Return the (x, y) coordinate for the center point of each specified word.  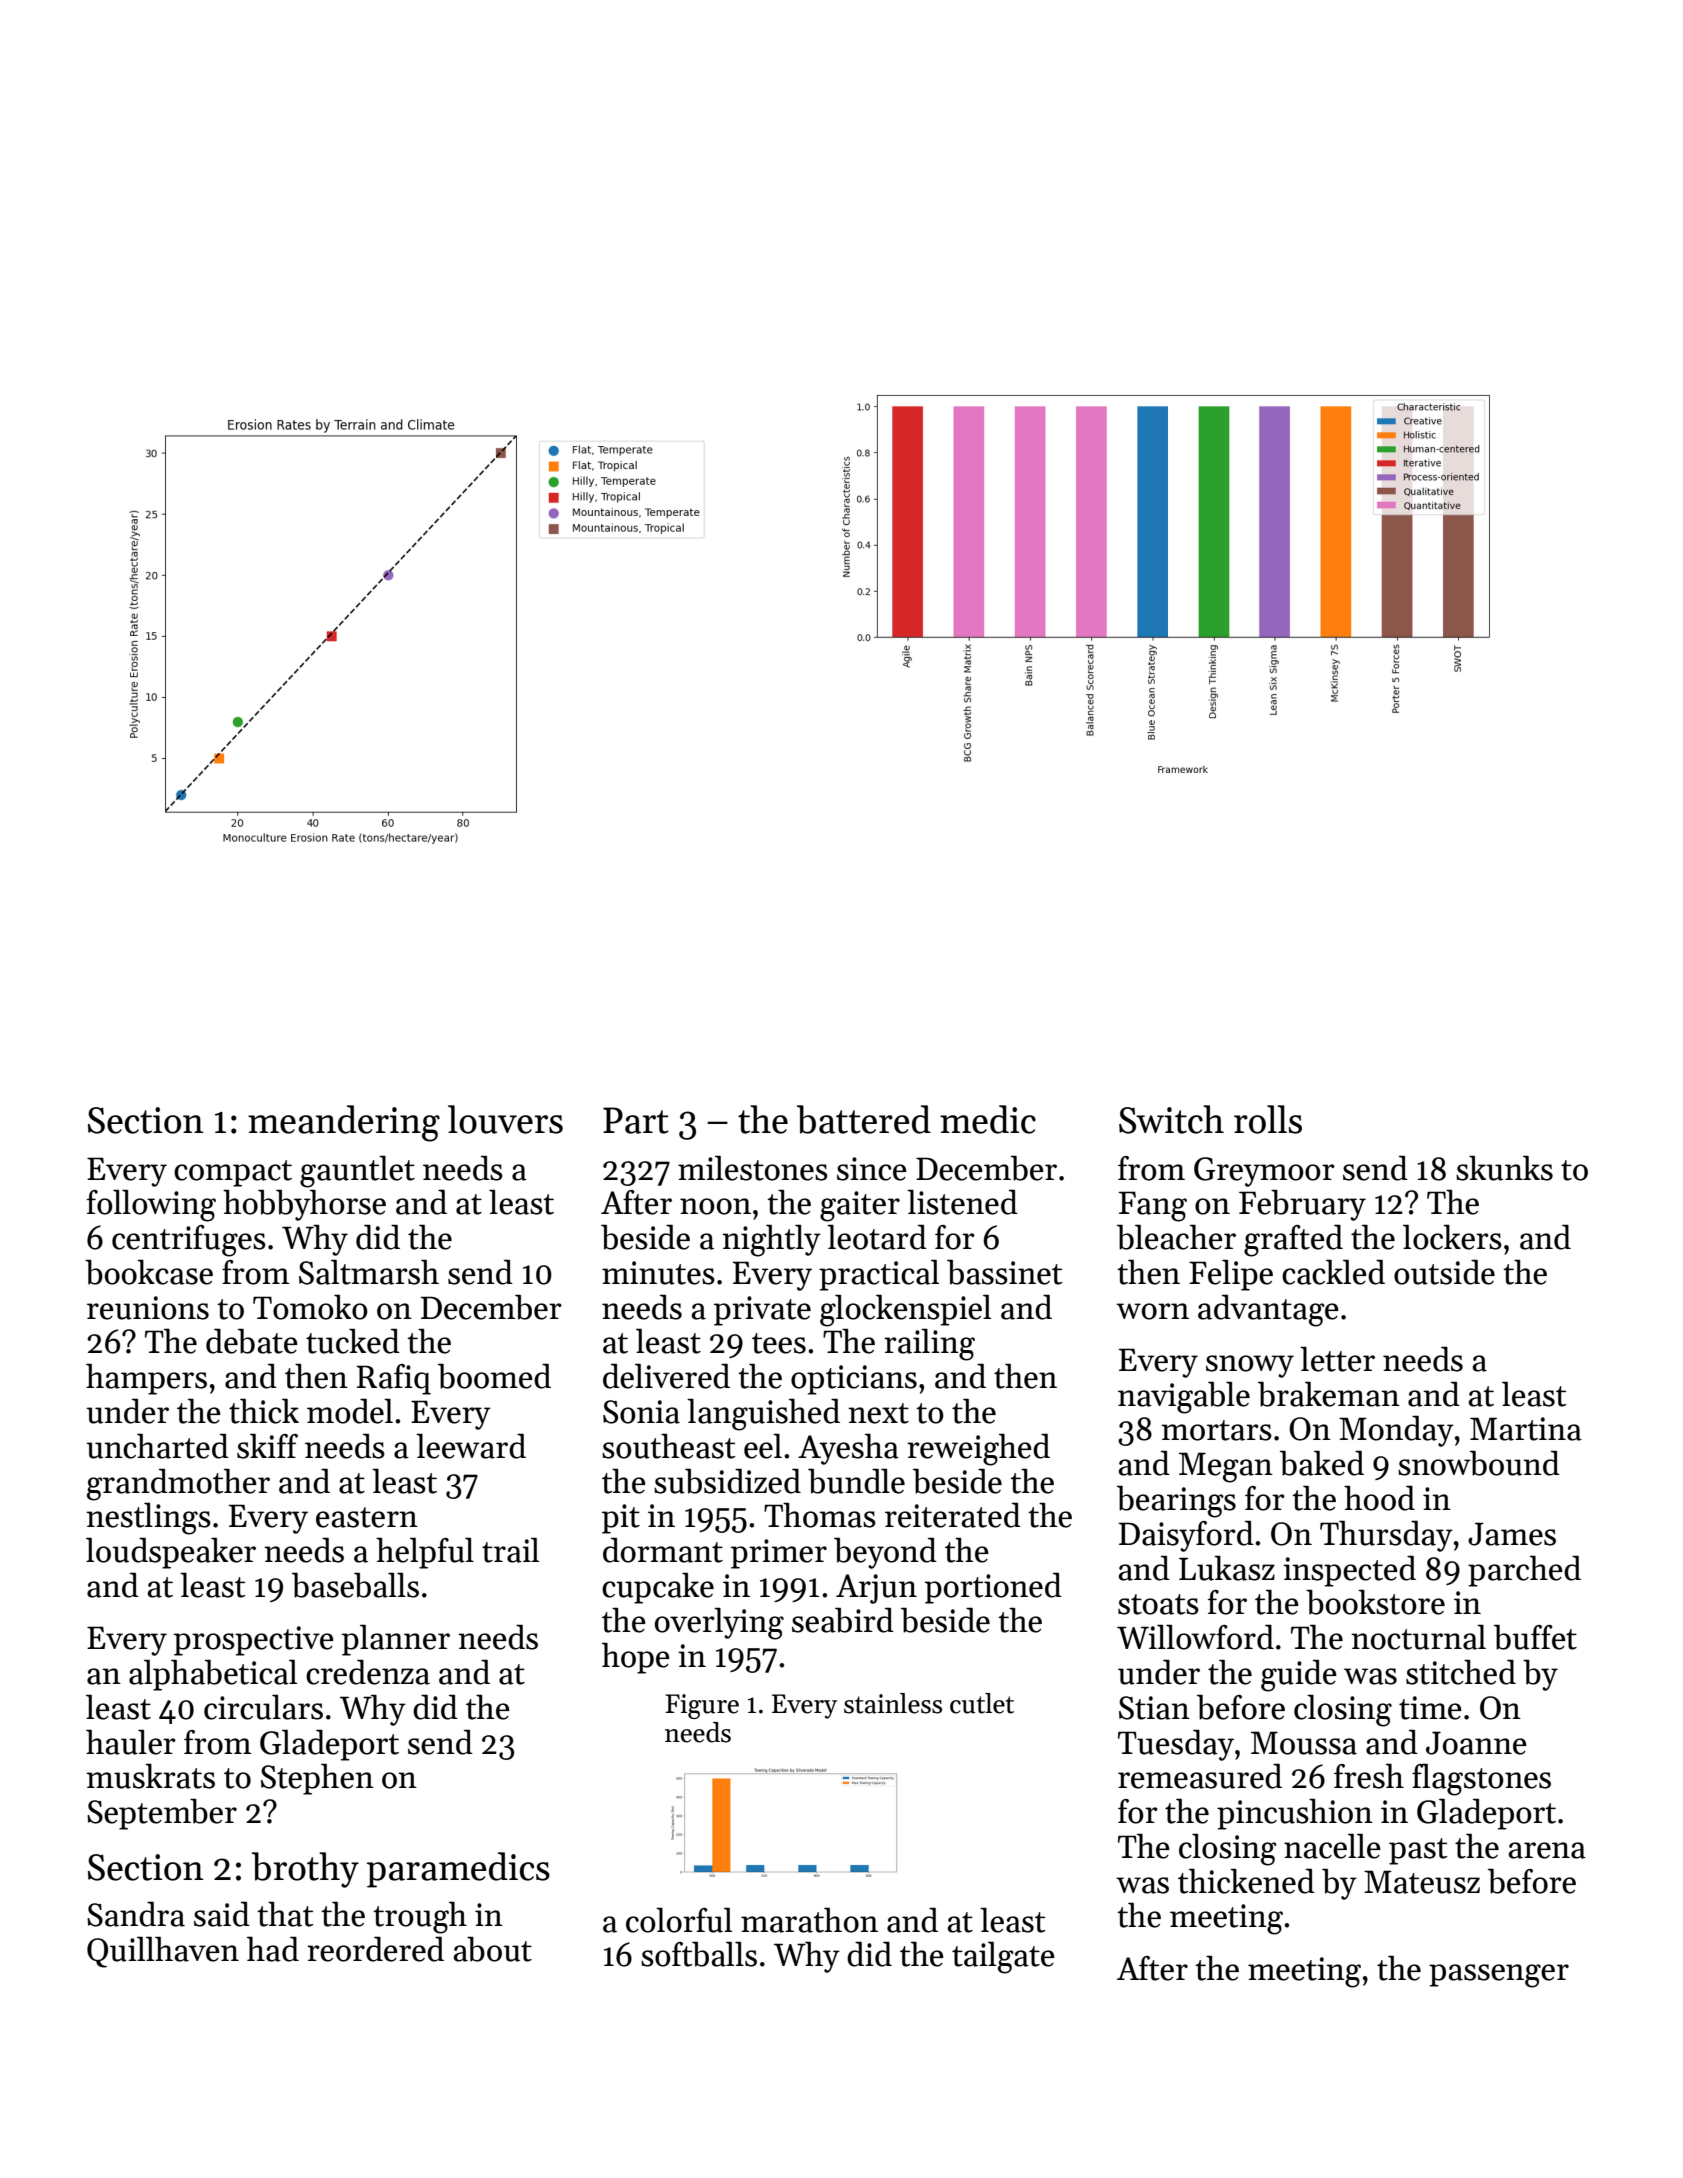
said (222, 1914)
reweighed (978, 1449)
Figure (702, 1706)
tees (779, 1343)
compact (233, 1173)
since (872, 1169)
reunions (148, 1308)
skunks (1504, 1168)
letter (1337, 1359)
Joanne (1476, 1743)
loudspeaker (171, 1553)
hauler (131, 1742)
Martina (1526, 1429)
